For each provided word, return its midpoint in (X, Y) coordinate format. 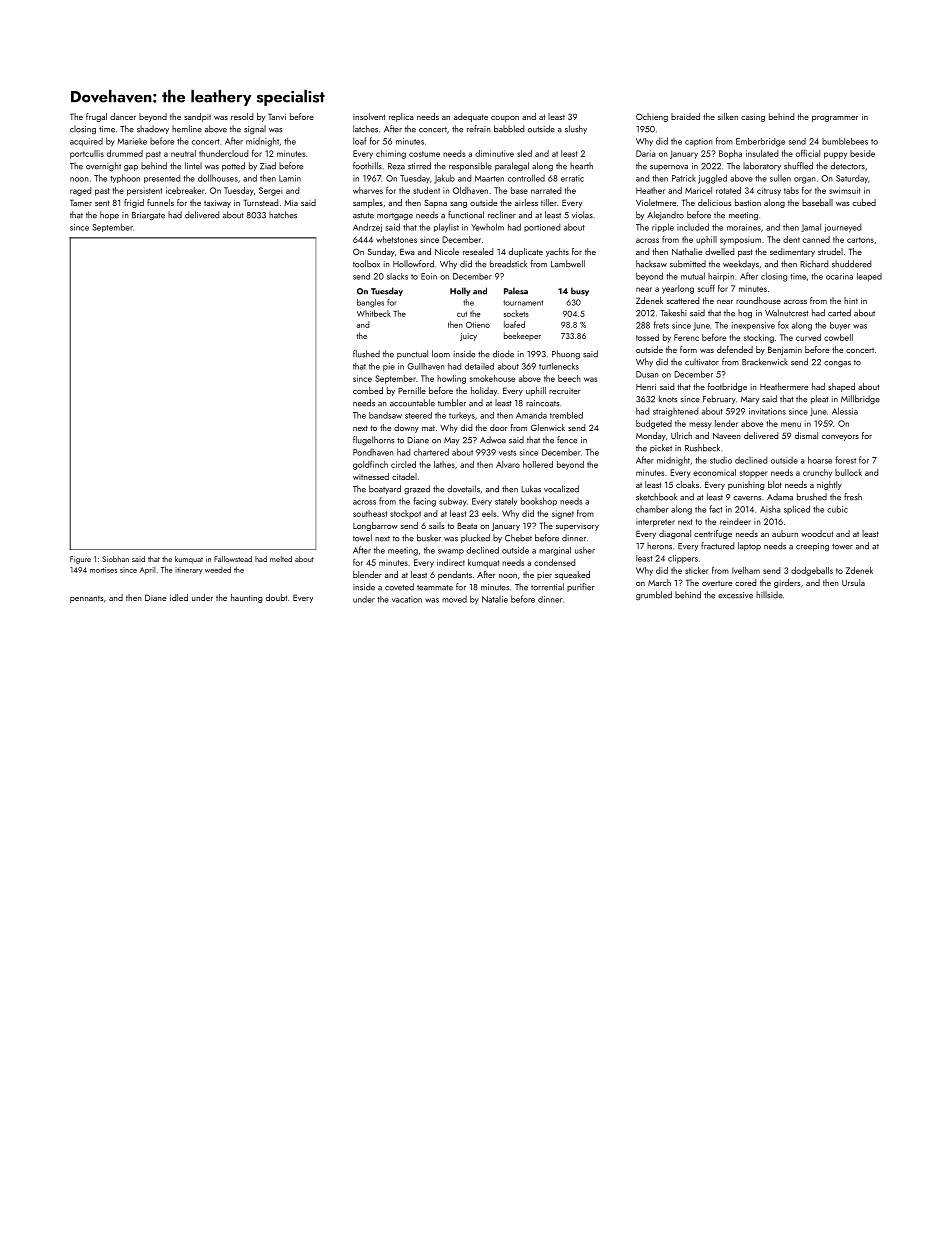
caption (699, 142)
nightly (829, 485)
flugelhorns (373, 441)
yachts (557, 252)
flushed (366, 354)
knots (668, 399)
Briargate (148, 216)
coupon (505, 119)
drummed (125, 153)
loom (441, 354)
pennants (86, 599)
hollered (538, 464)
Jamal (811, 227)
